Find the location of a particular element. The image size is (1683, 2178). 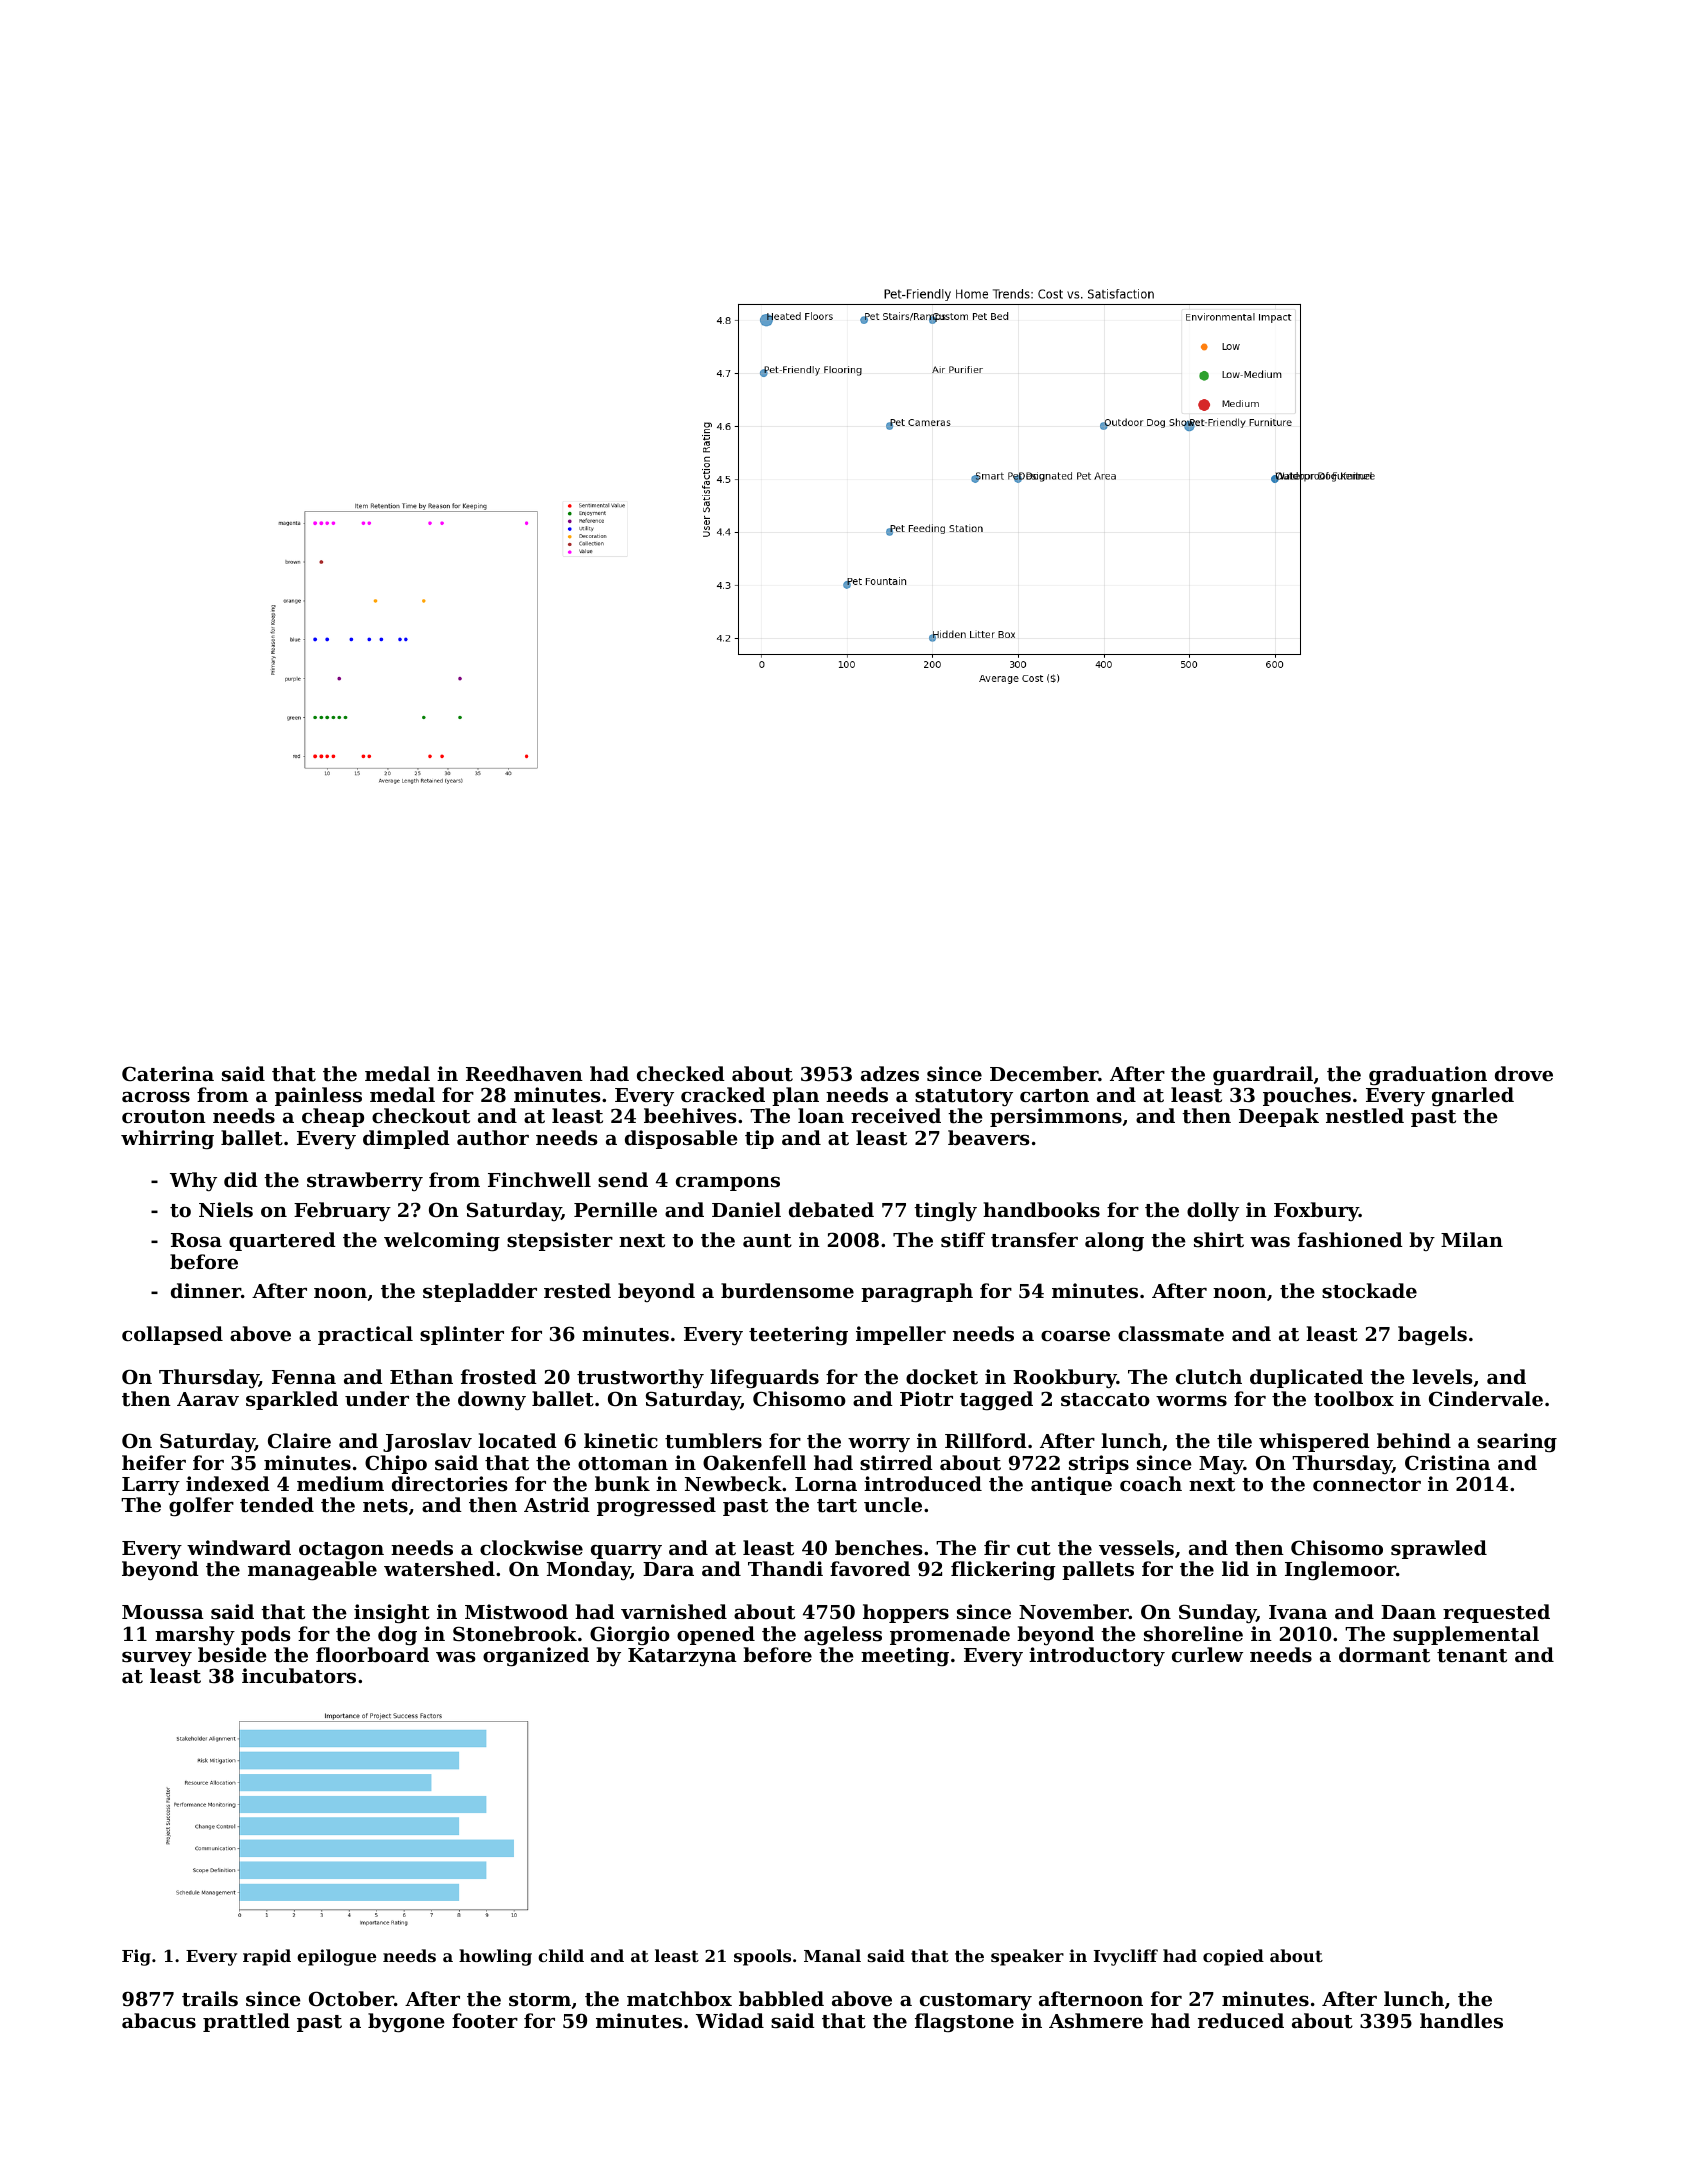

Caterina is located at coordinates (168, 1074).
